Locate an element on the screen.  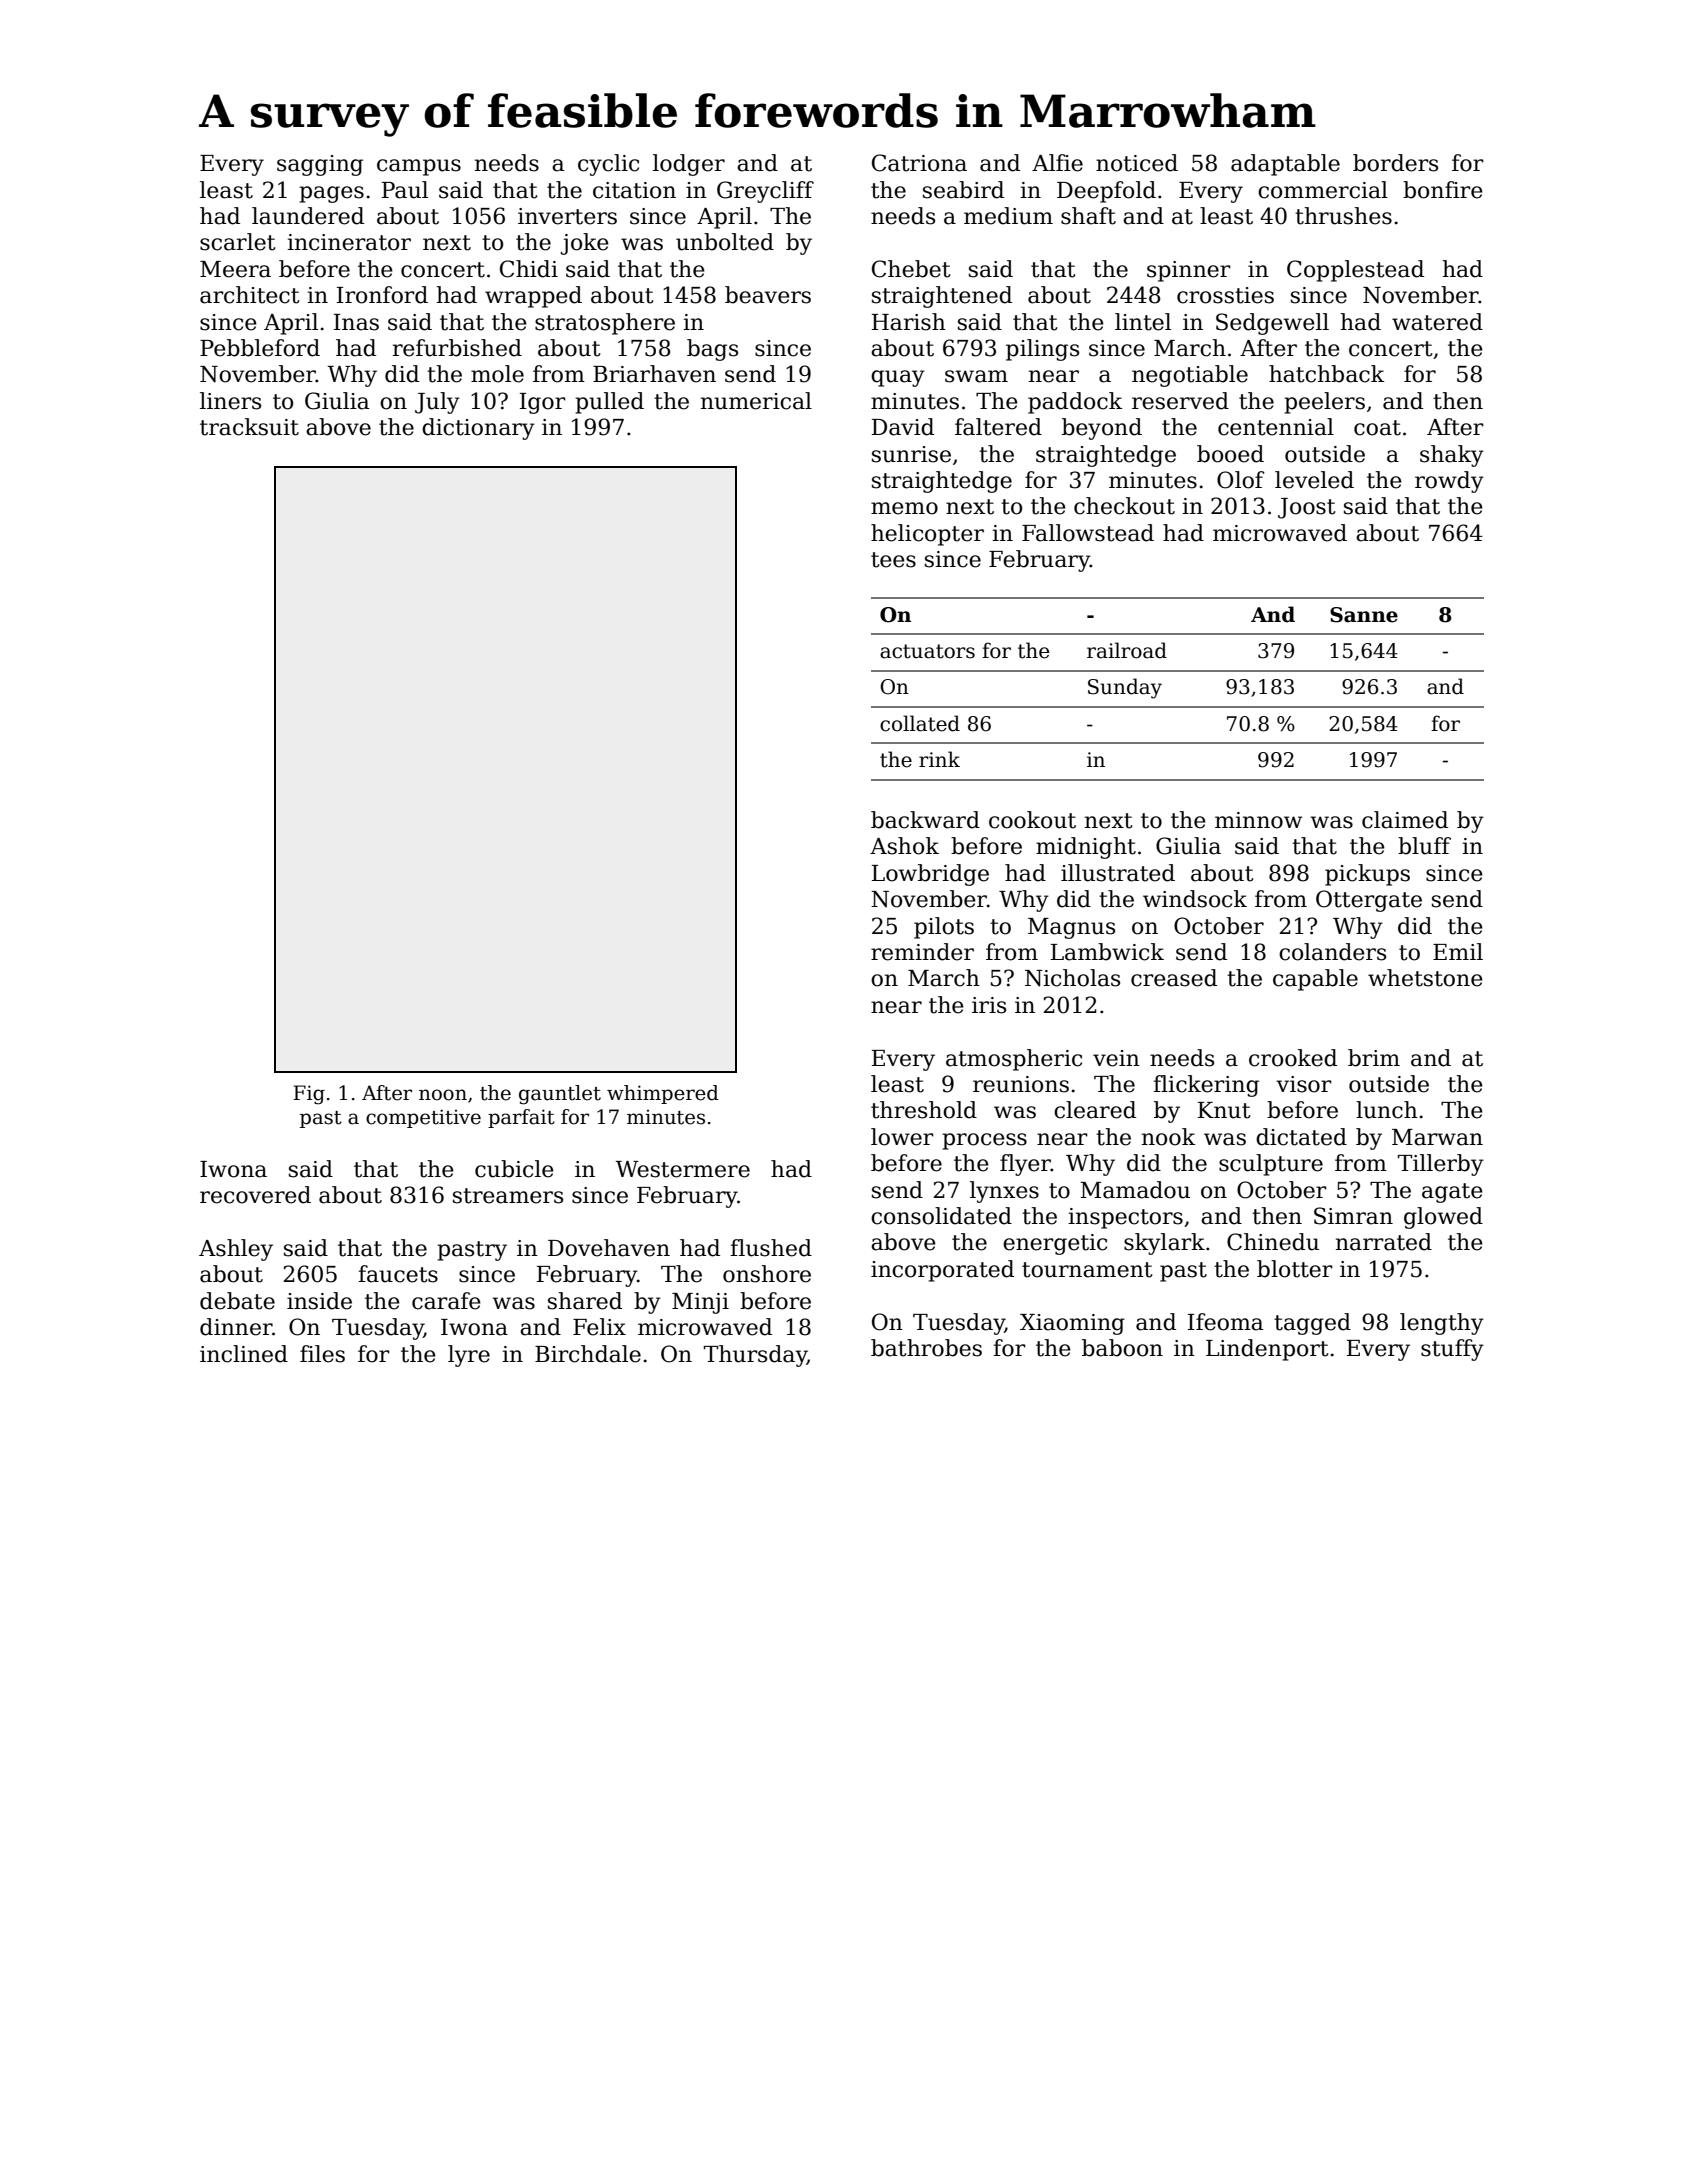
dictionary is located at coordinates (478, 429).
